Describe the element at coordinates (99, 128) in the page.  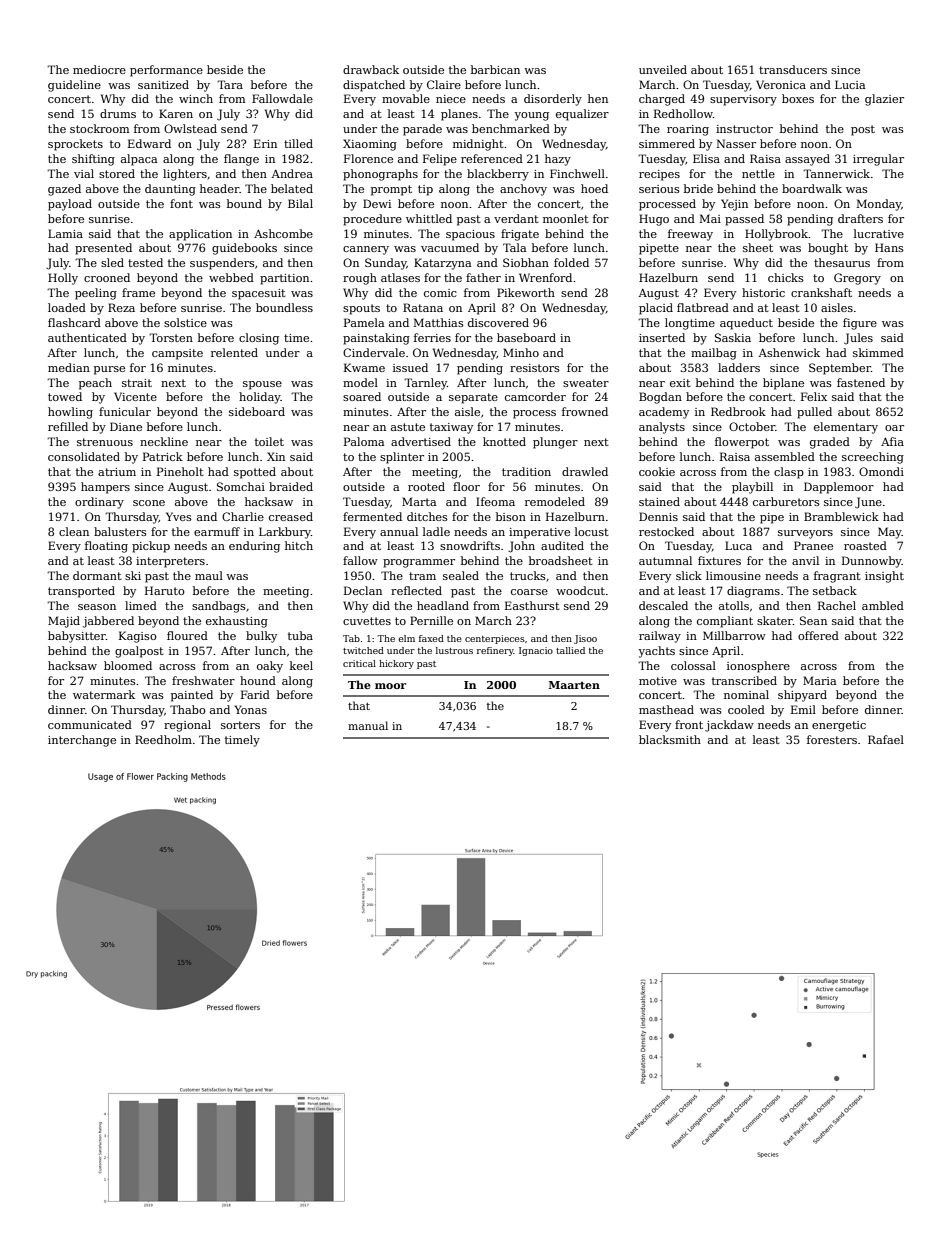
I see `stockroom` at that location.
